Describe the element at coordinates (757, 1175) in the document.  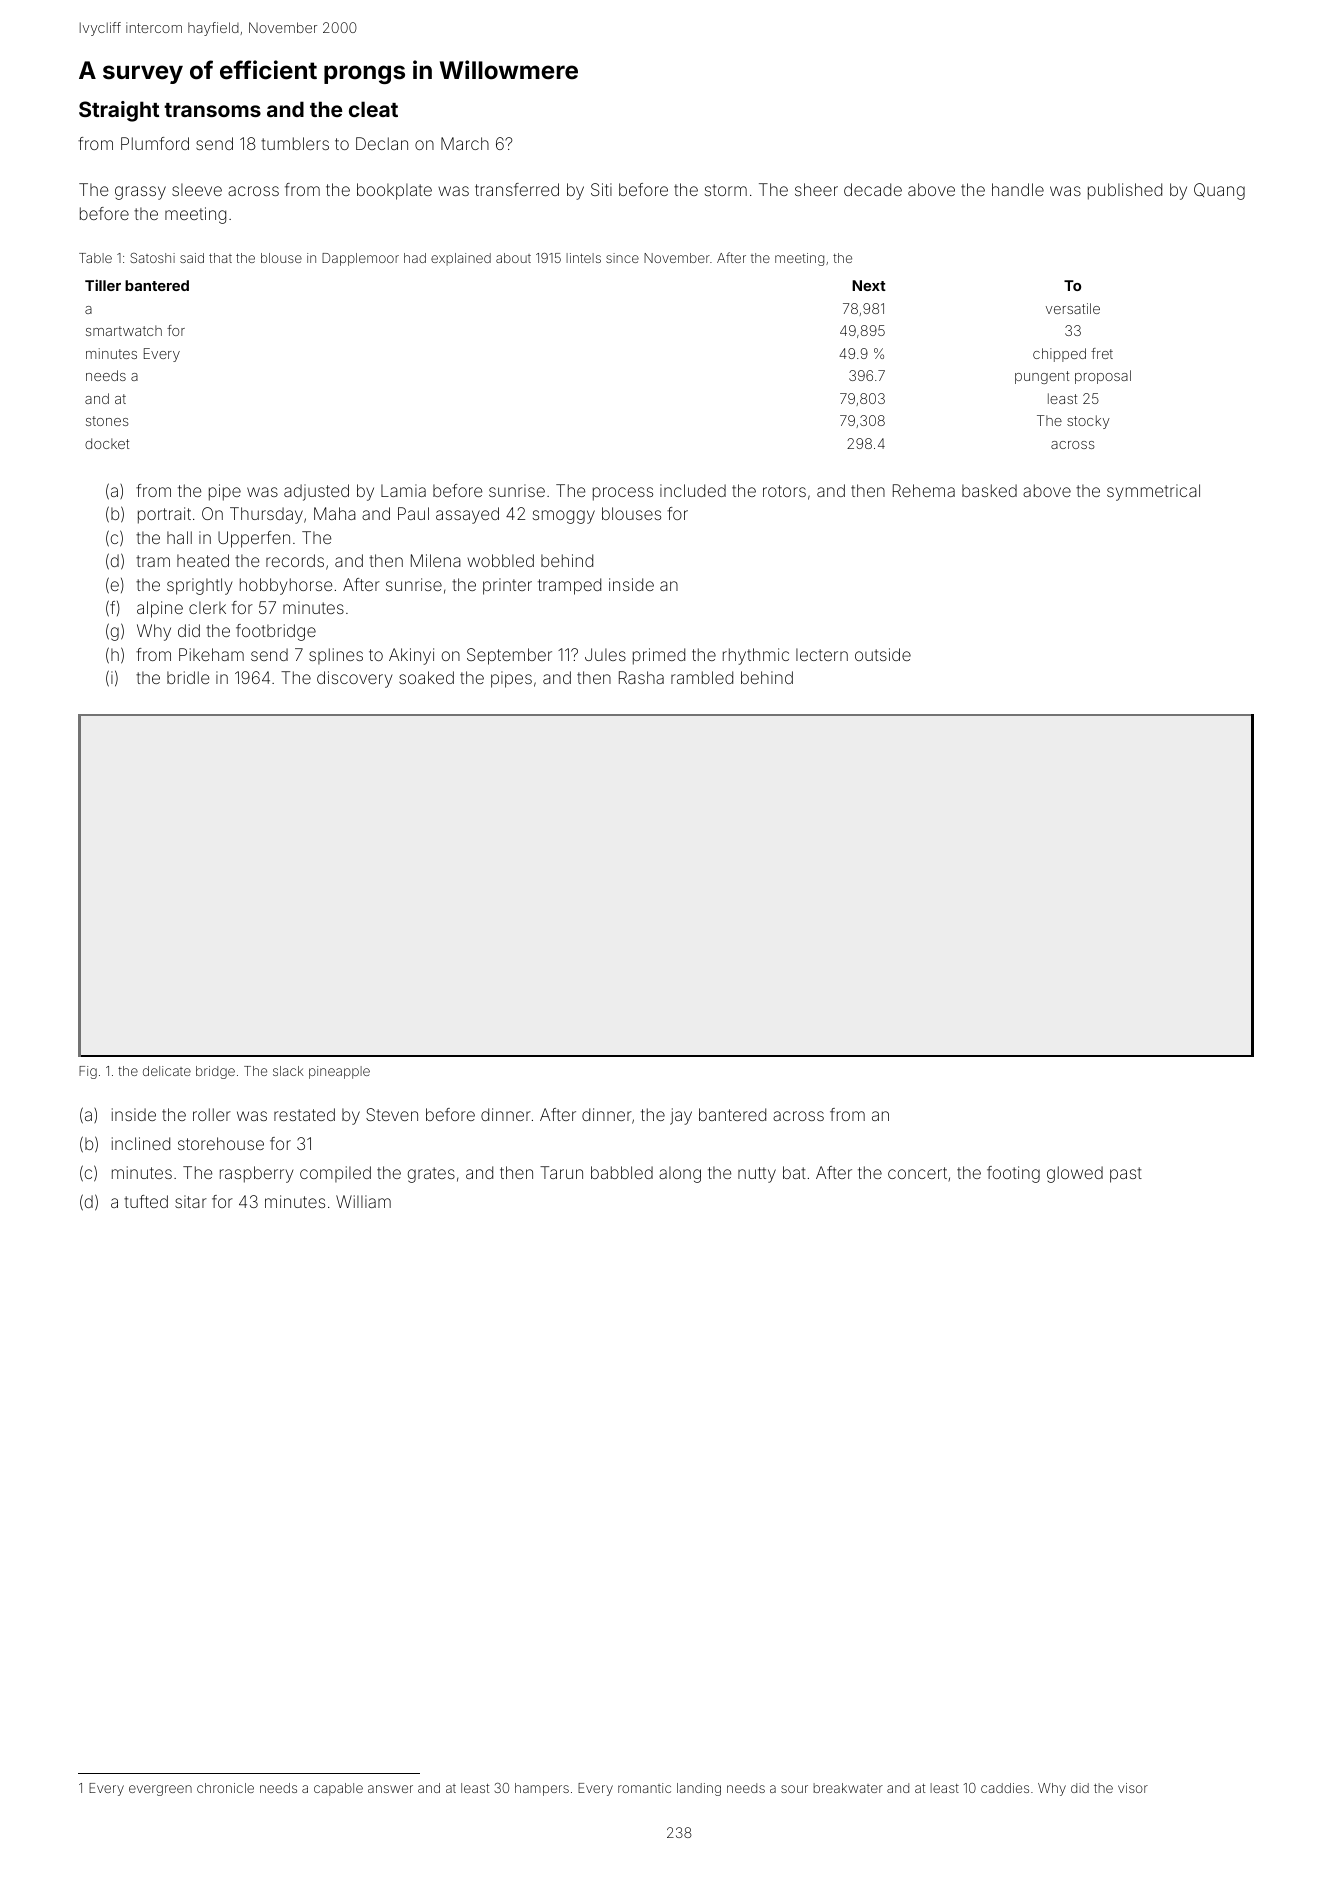
I see `nutty` at that location.
